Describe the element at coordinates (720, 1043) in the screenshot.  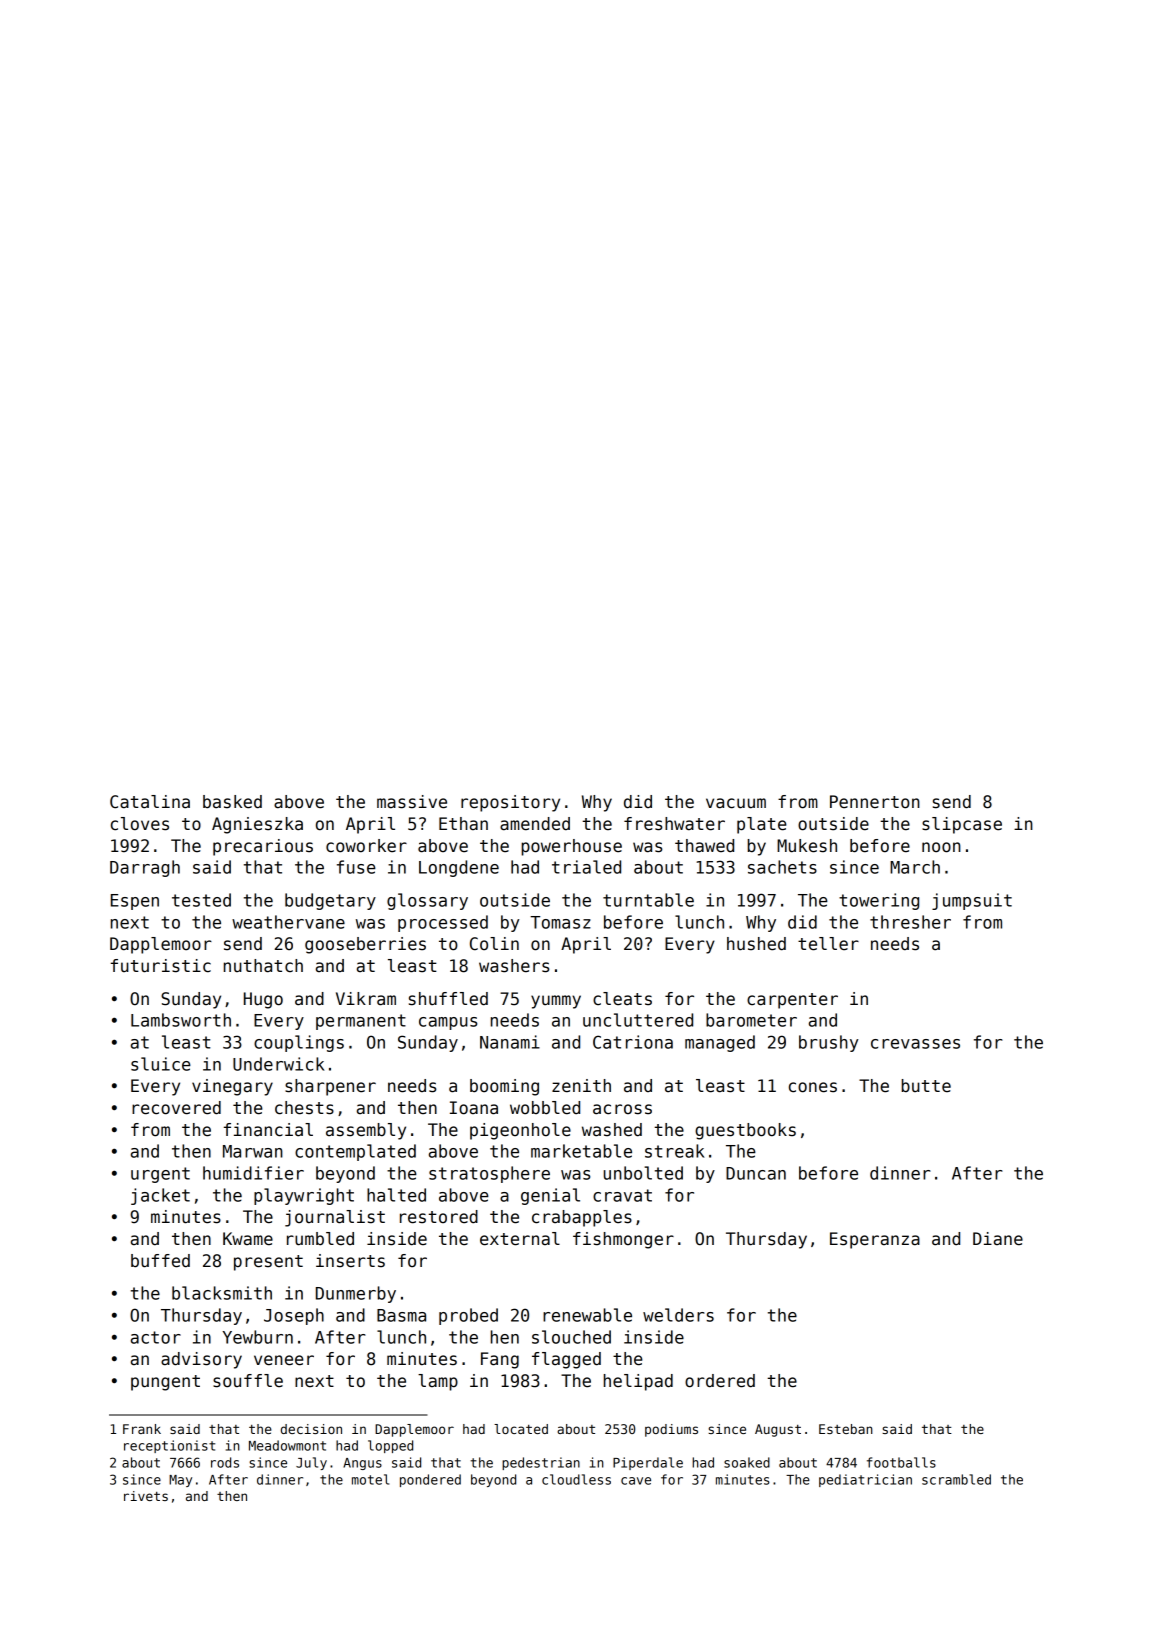
I see `managed` at that location.
